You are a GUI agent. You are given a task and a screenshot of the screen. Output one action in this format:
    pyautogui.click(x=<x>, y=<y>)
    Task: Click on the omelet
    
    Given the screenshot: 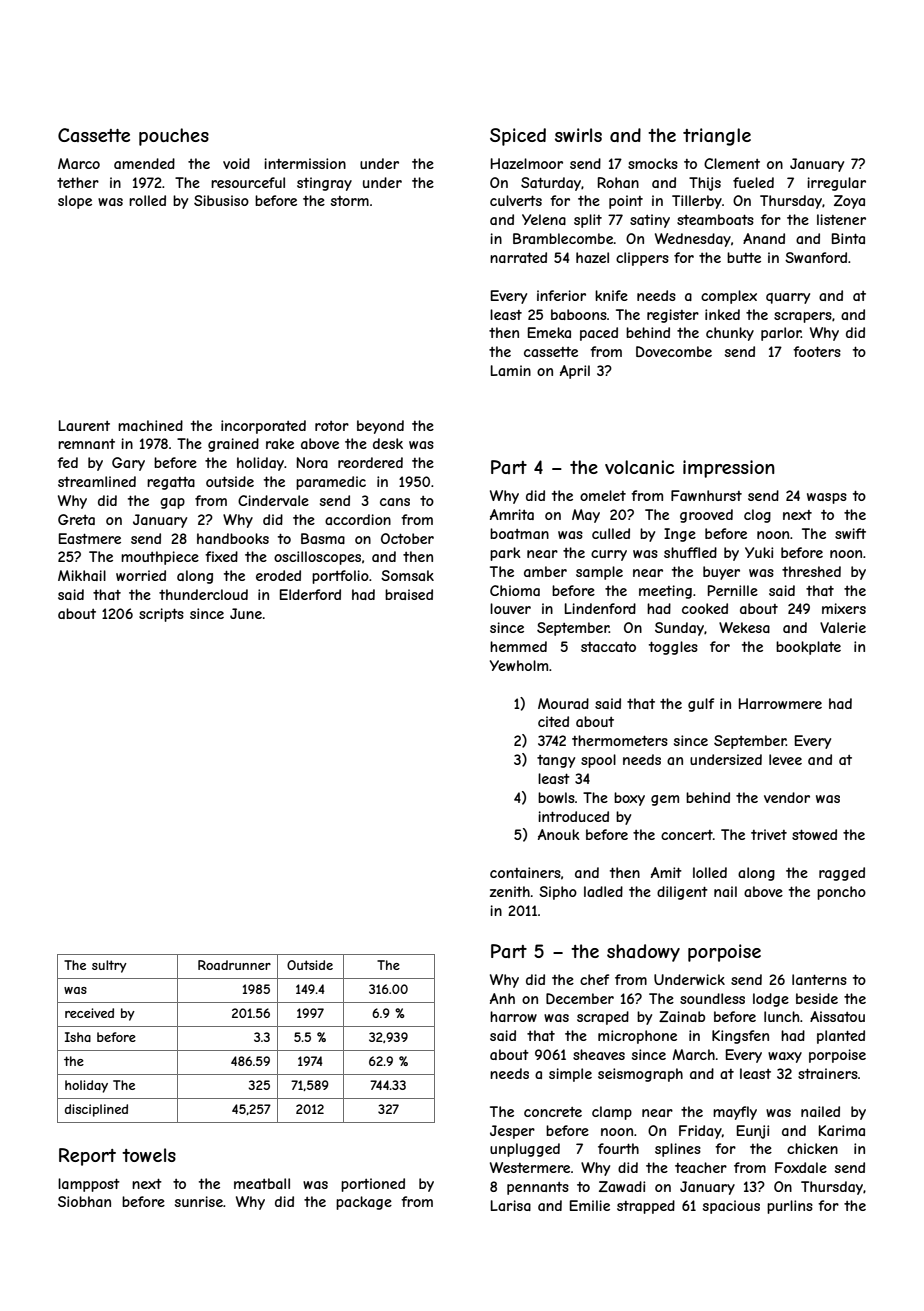 What is the action you would take?
    pyautogui.click(x=603, y=495)
